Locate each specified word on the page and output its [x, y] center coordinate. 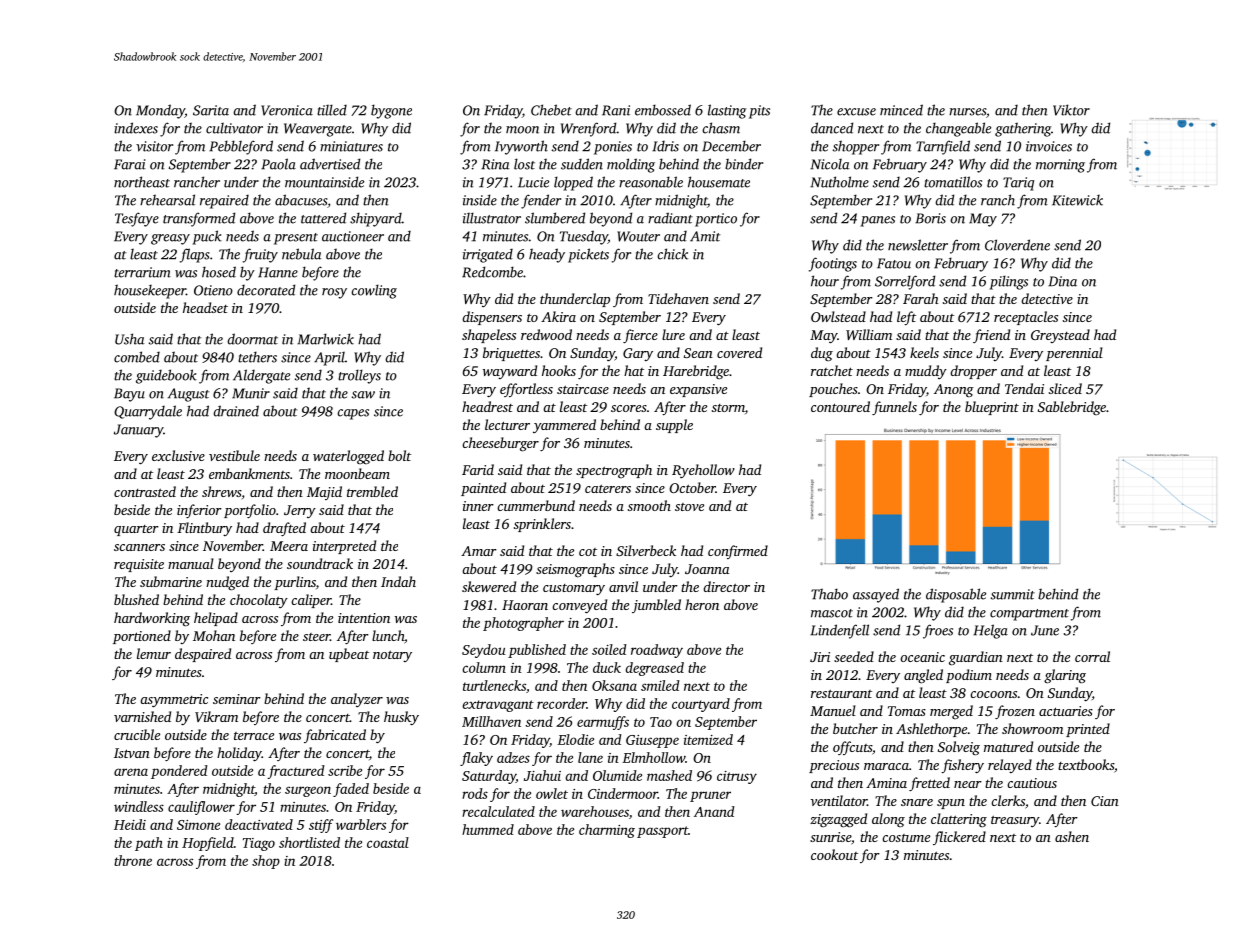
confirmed [738, 552]
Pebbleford [241, 147]
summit [1013, 594]
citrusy [737, 777]
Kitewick [1077, 200]
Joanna [707, 569]
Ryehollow [703, 471]
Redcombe [492, 272]
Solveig [959, 748]
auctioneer [353, 236]
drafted [284, 529]
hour [825, 281]
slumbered [555, 218]
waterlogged [348, 457]
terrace [254, 736]
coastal [388, 842]
